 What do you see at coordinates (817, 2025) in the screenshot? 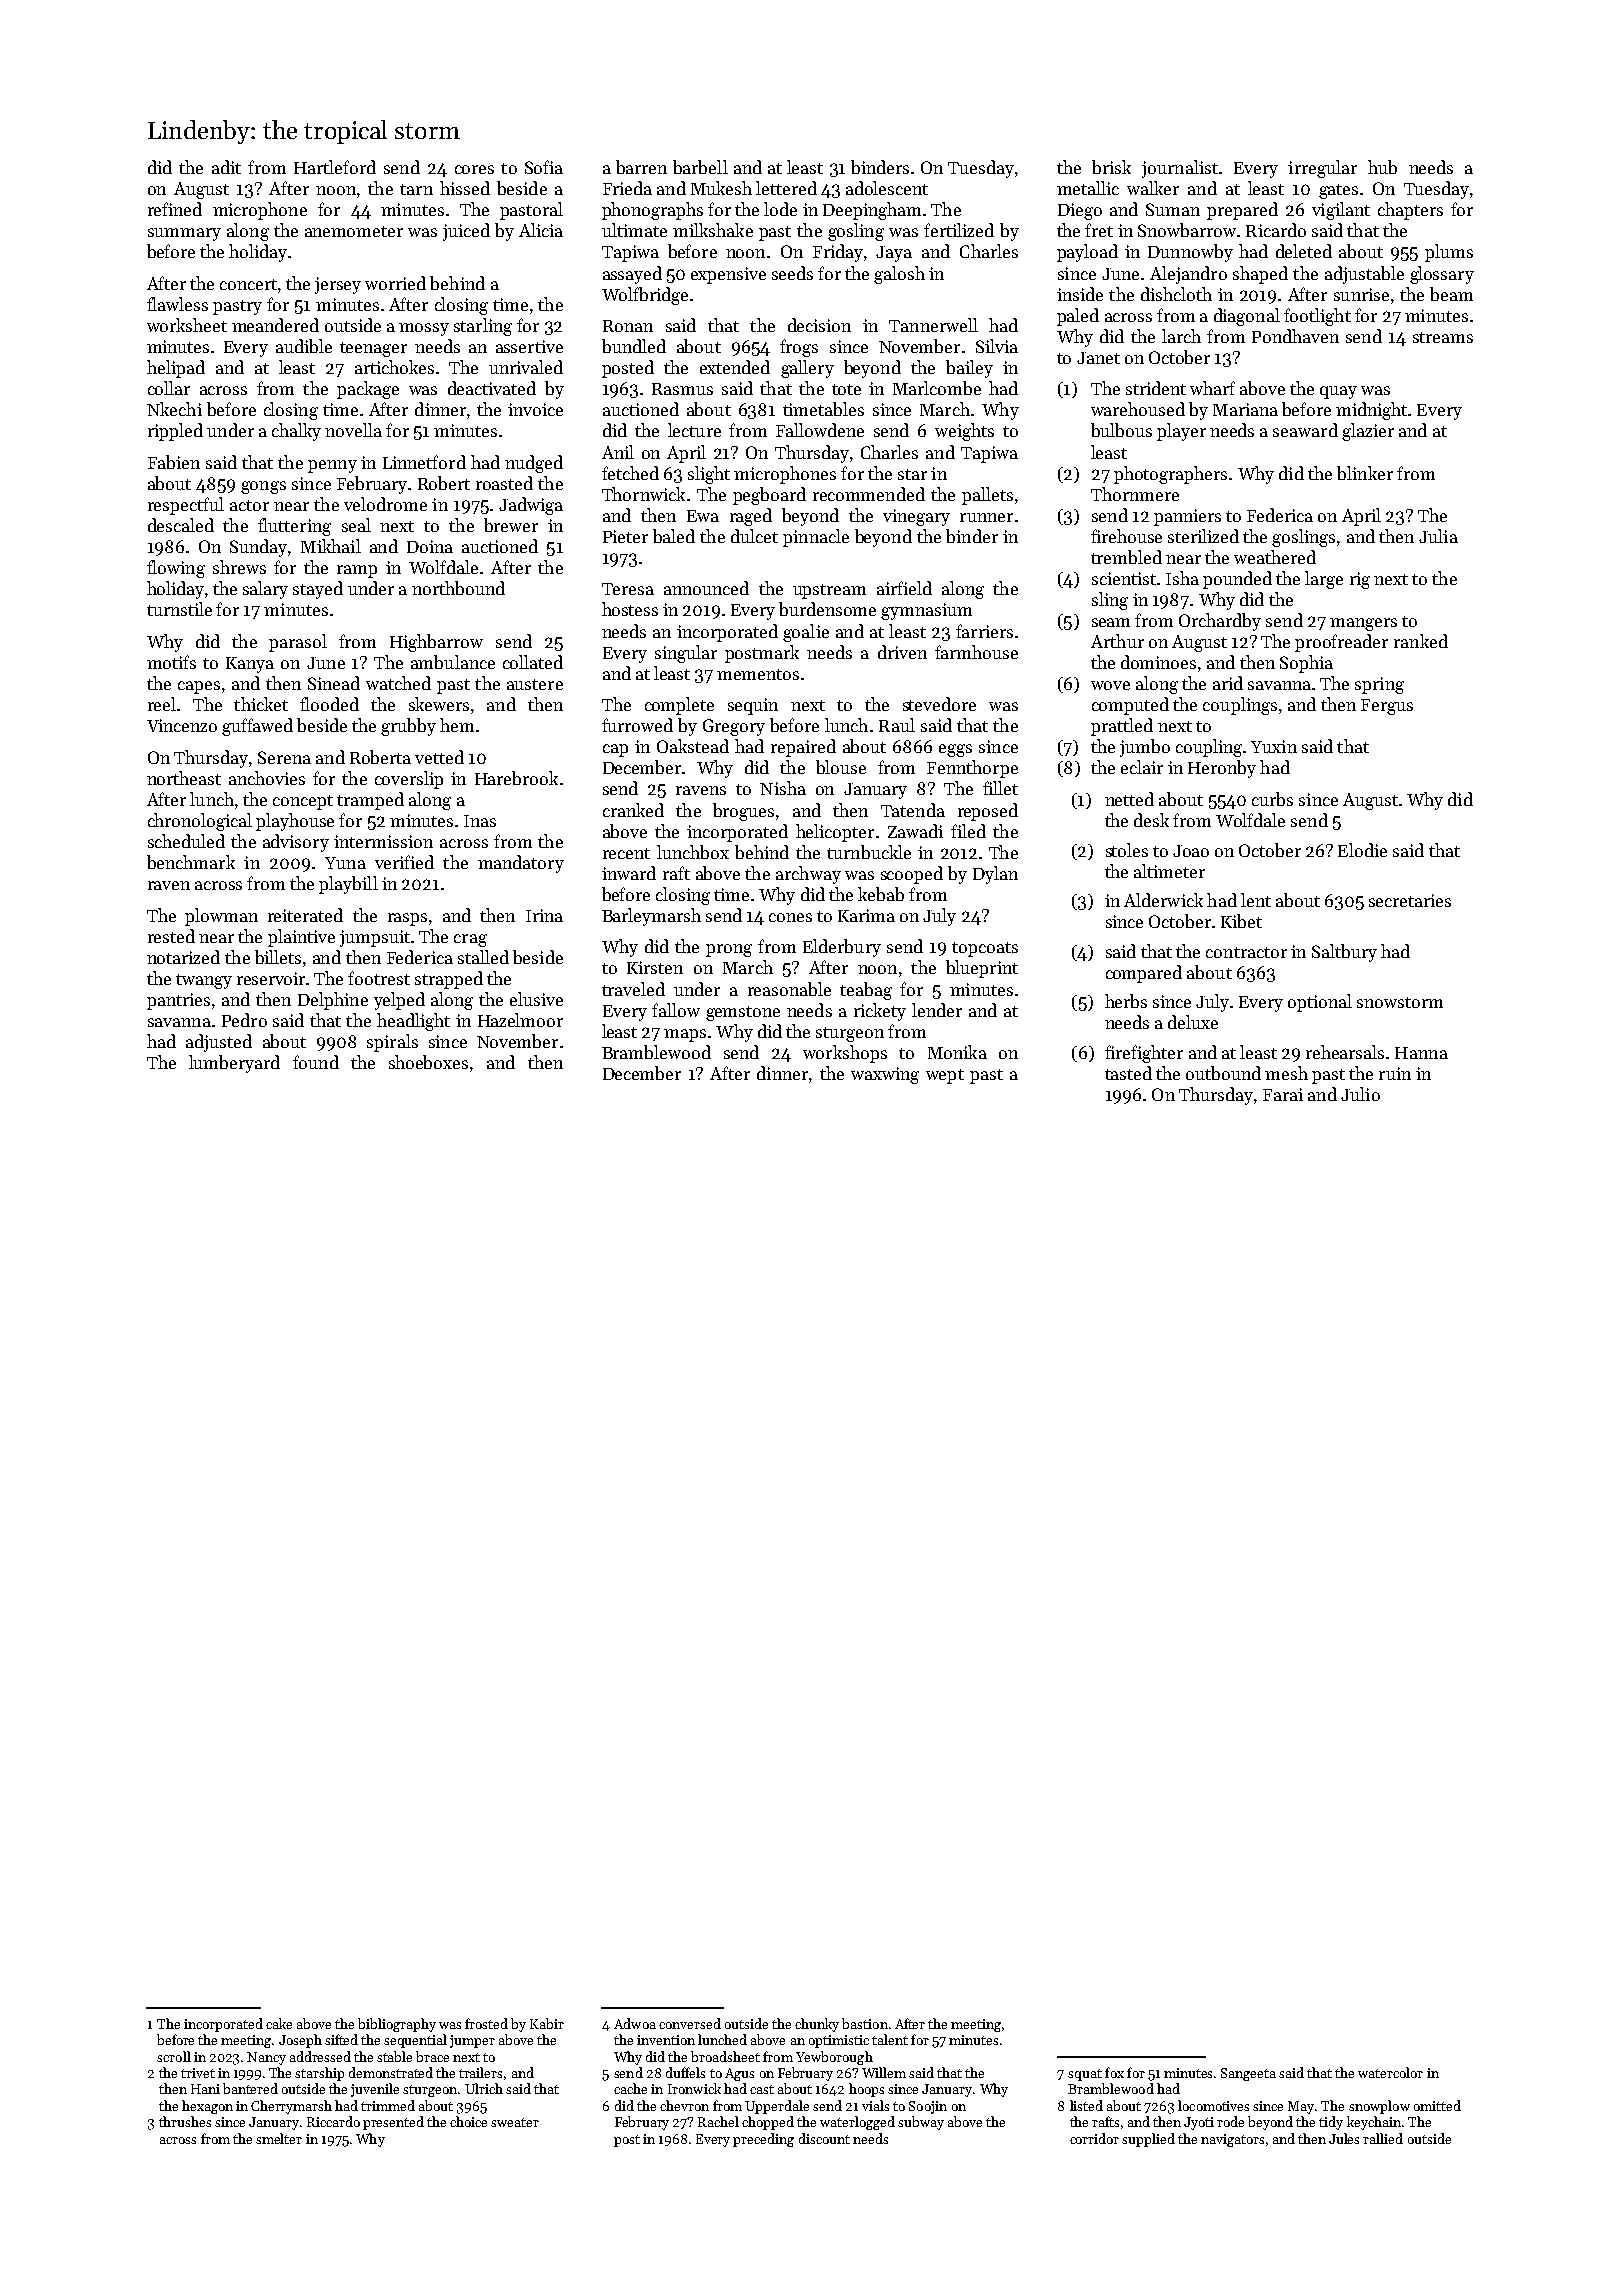
I see `chunky` at bounding box center [817, 2025].
